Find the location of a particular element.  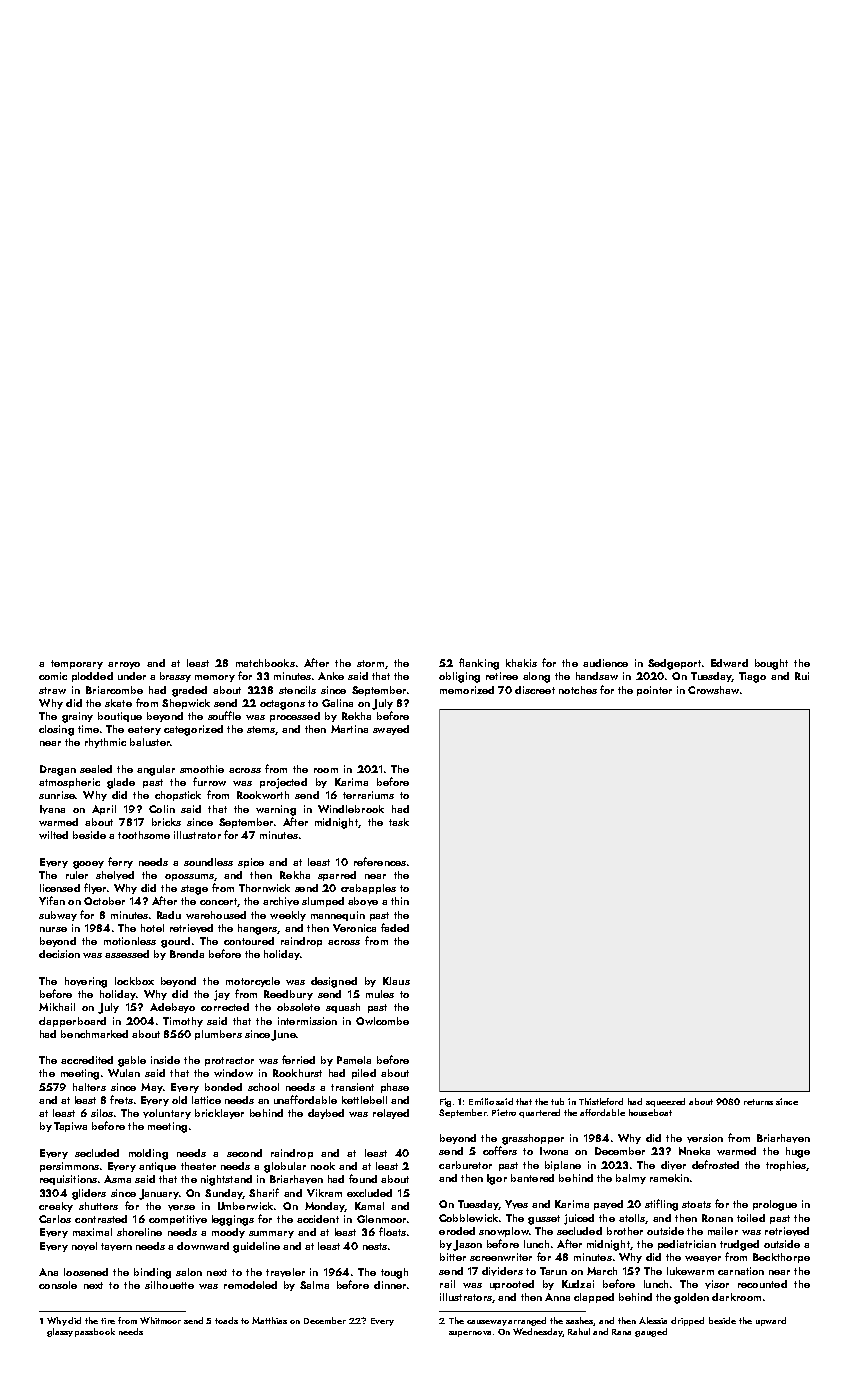

traveler is located at coordinates (285, 1272).
